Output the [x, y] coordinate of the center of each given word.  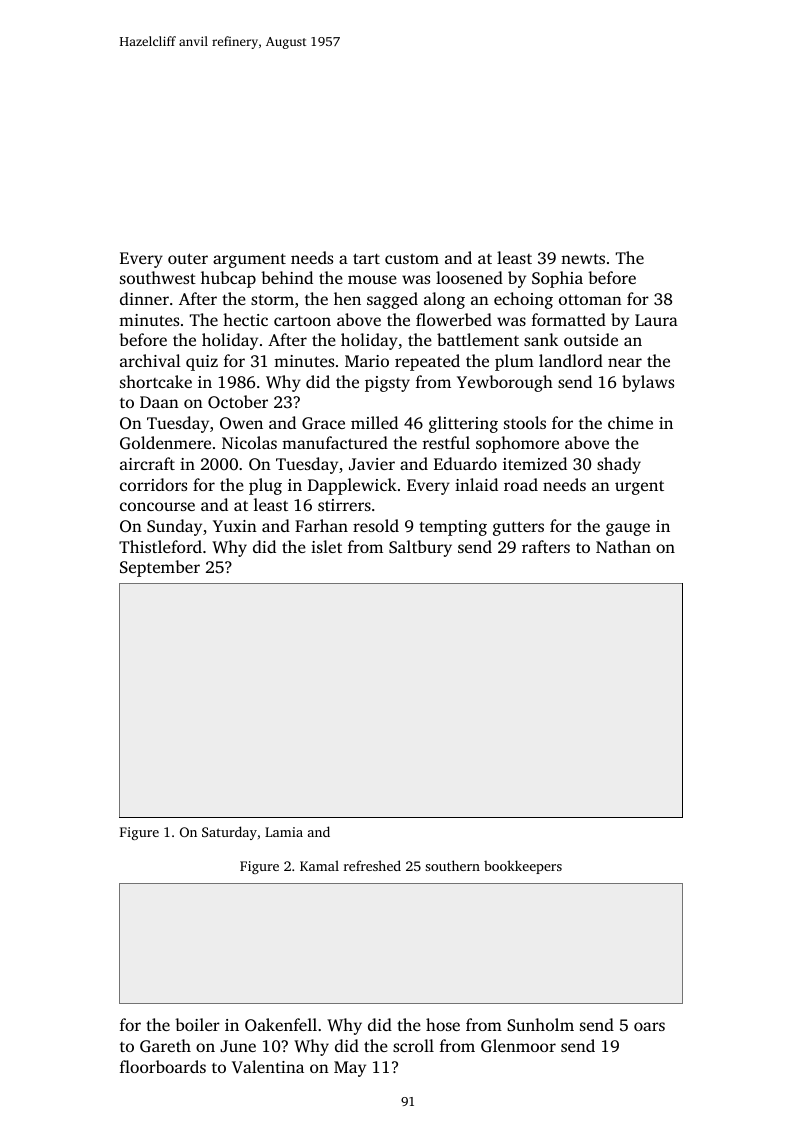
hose [443, 1024]
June [238, 1046]
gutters [518, 528]
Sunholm [540, 1024]
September [160, 568]
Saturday [229, 833]
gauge [628, 529]
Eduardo [465, 463]
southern [452, 865]
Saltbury [420, 548]
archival [150, 360]
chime [630, 422]
